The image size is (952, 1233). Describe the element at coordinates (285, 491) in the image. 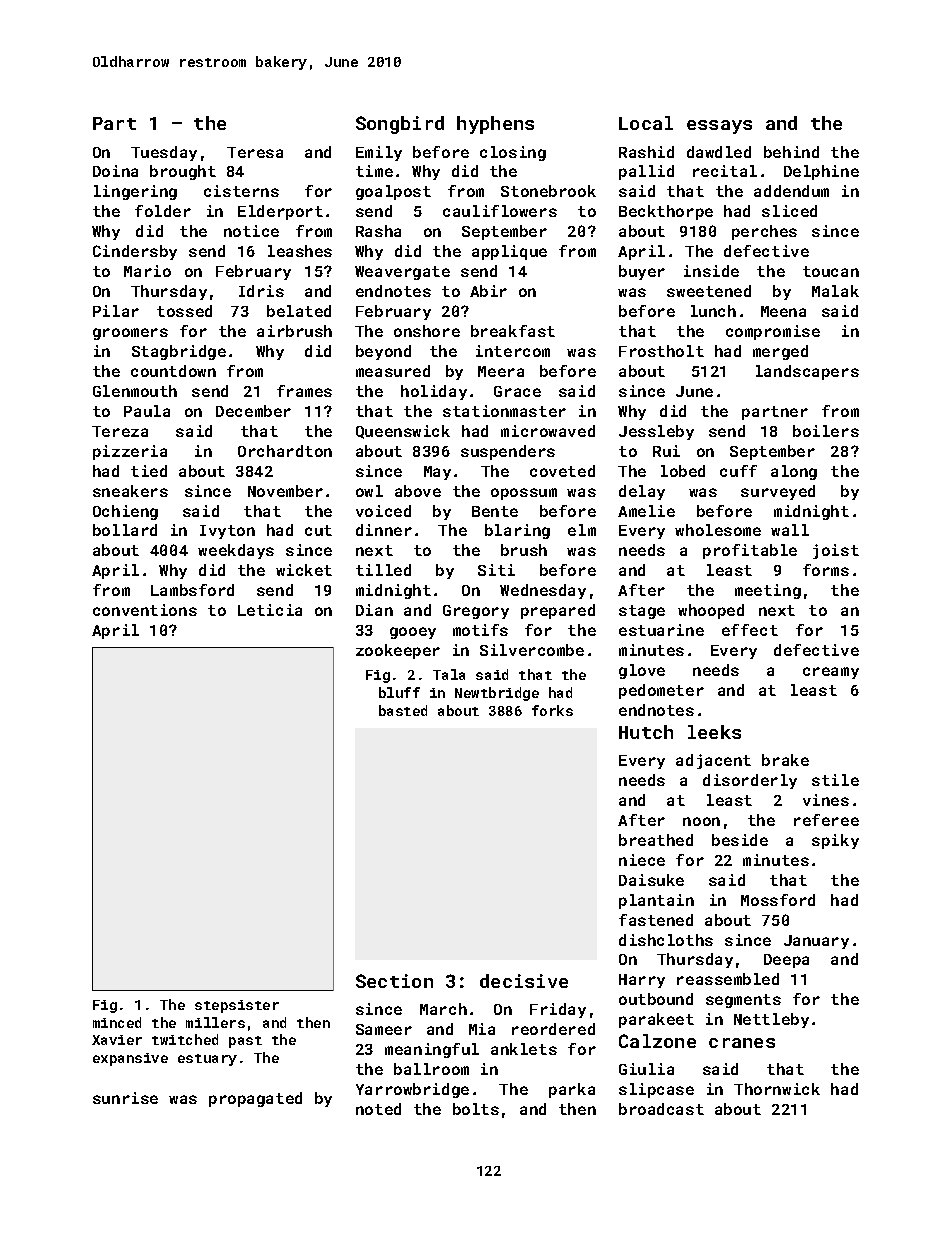

I see `November` at that location.
